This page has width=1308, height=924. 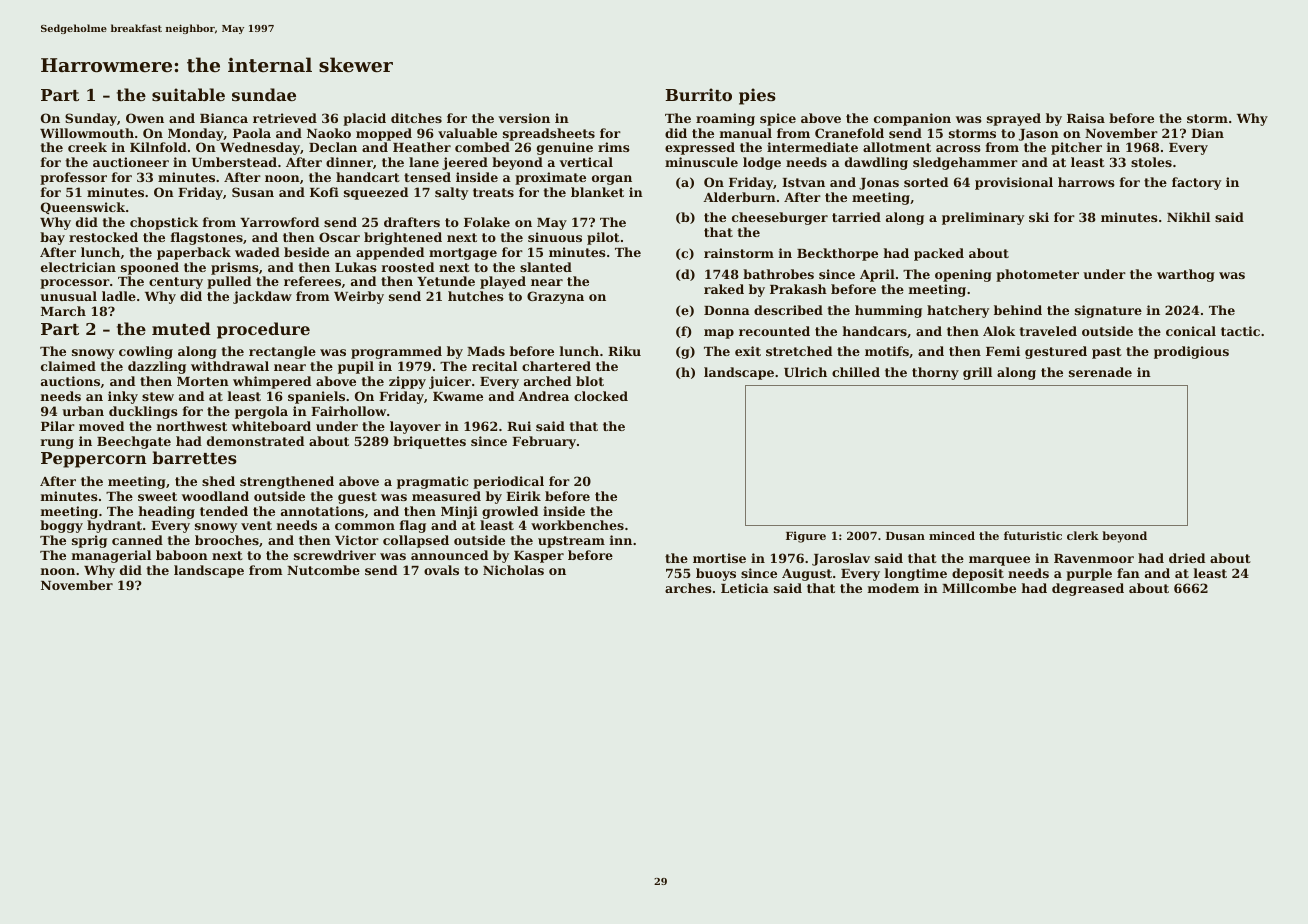 I want to click on creek, so click(x=87, y=147).
